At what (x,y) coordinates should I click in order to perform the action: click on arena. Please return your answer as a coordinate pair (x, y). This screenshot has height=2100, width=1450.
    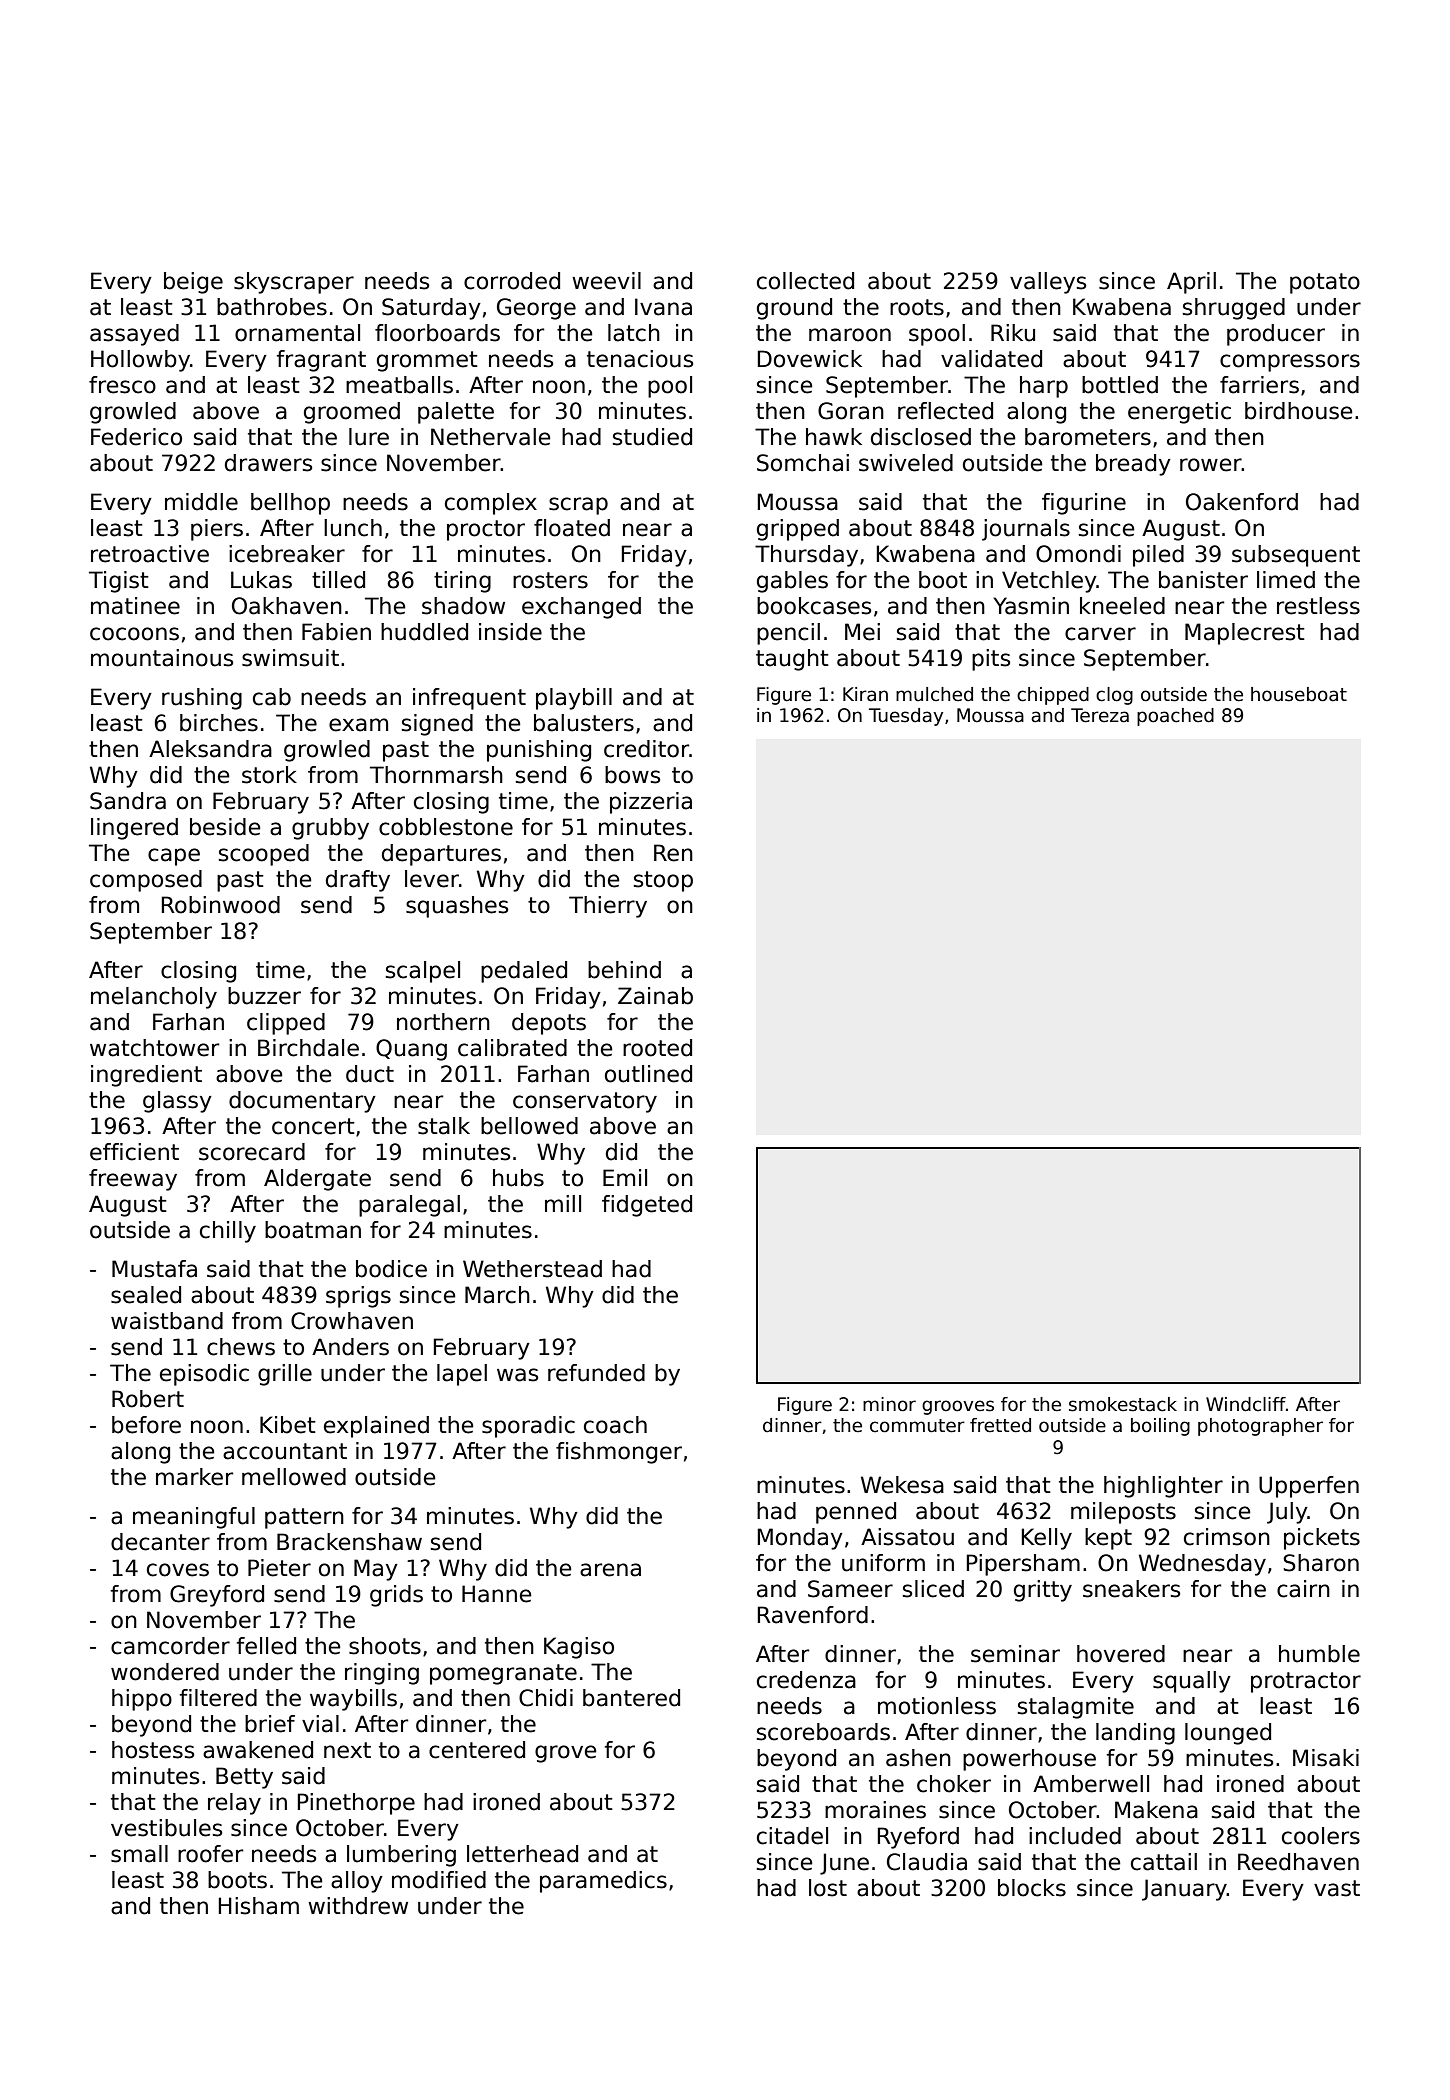
    Looking at the image, I should click on (610, 1570).
